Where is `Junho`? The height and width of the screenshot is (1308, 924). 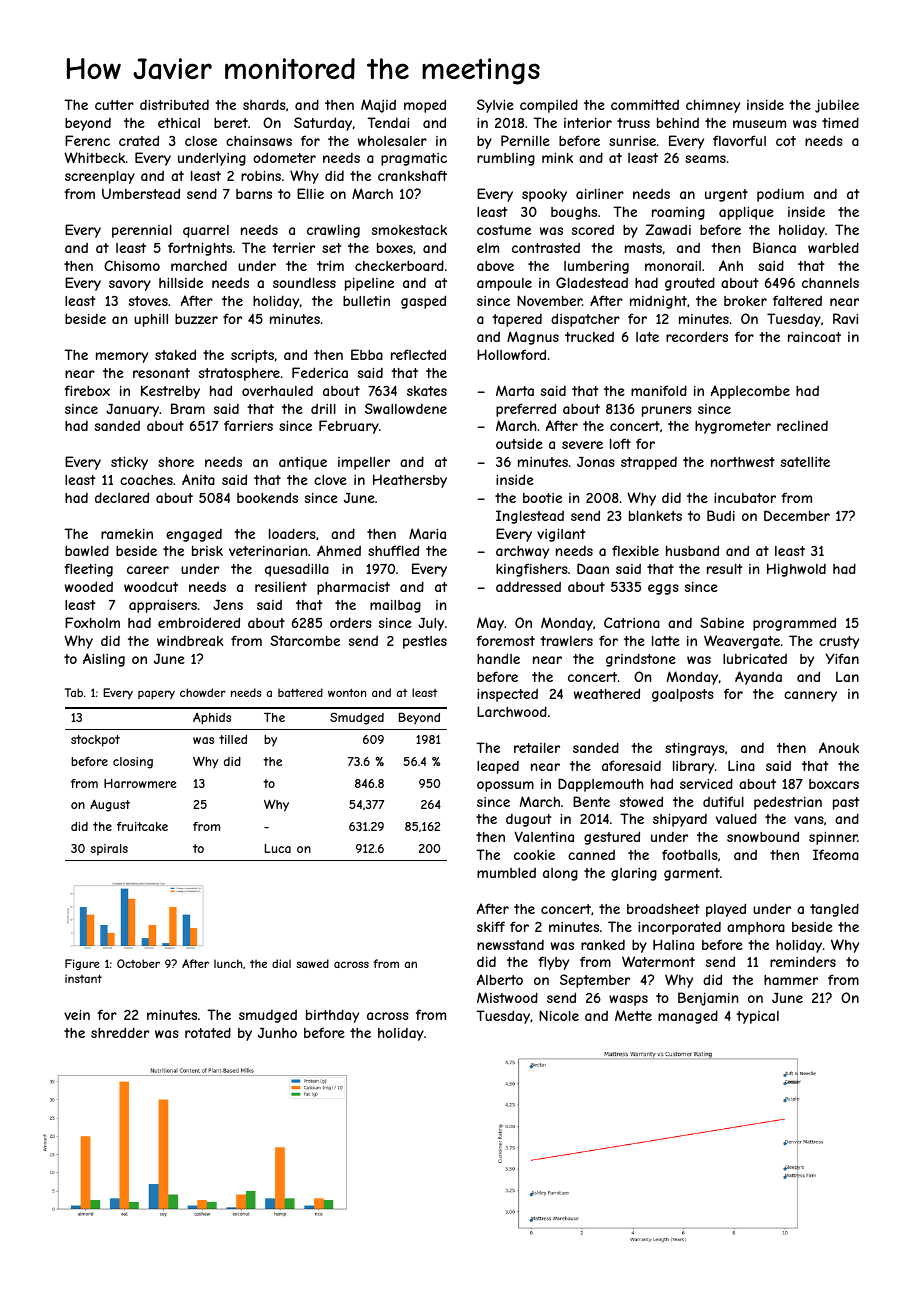 Junho is located at coordinates (277, 1032).
